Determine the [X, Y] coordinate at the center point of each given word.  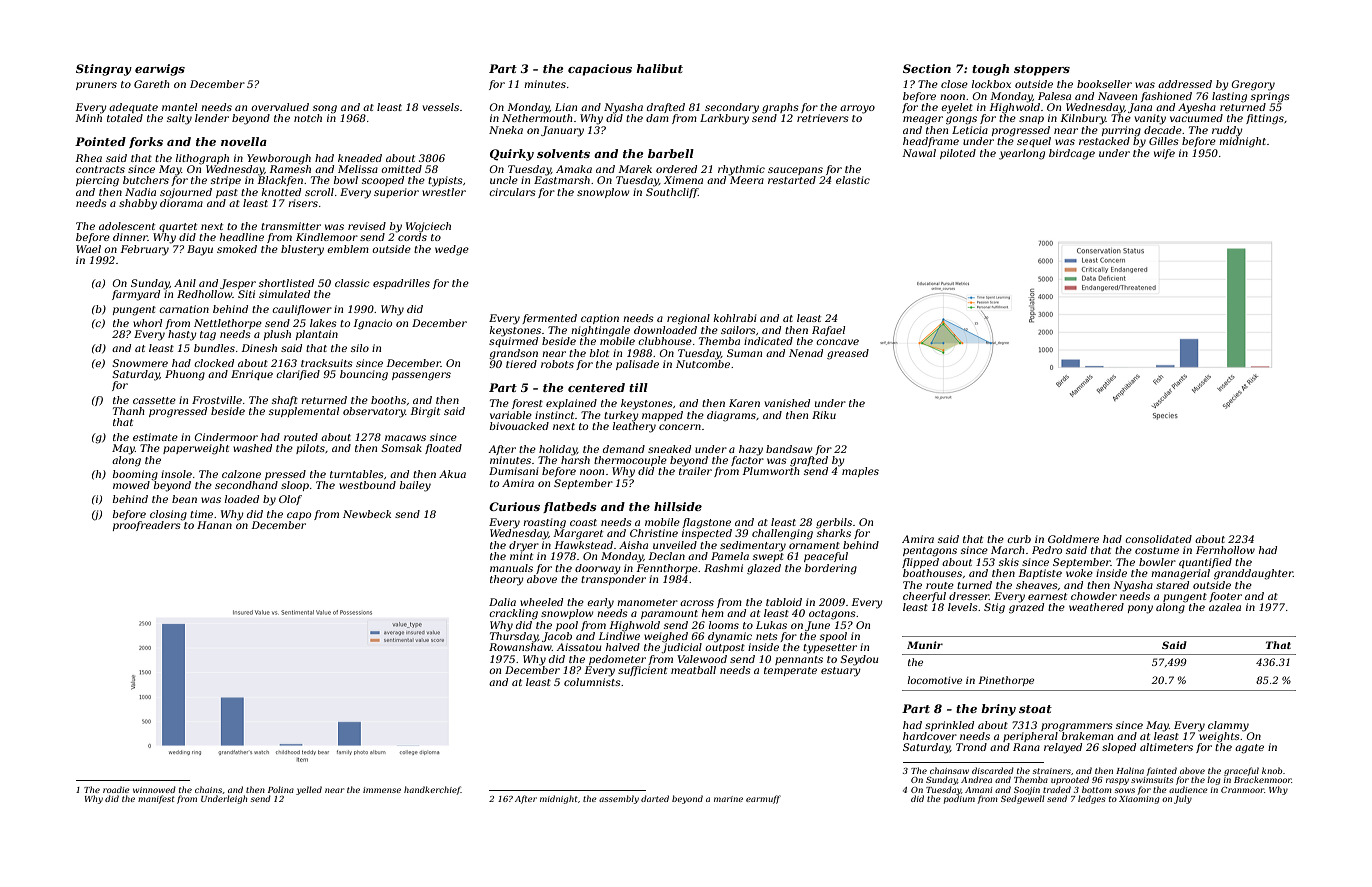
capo [299, 516]
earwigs [160, 70]
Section [927, 68]
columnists [592, 682]
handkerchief [432, 790]
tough [990, 70]
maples [860, 472]
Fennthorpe [667, 569]
